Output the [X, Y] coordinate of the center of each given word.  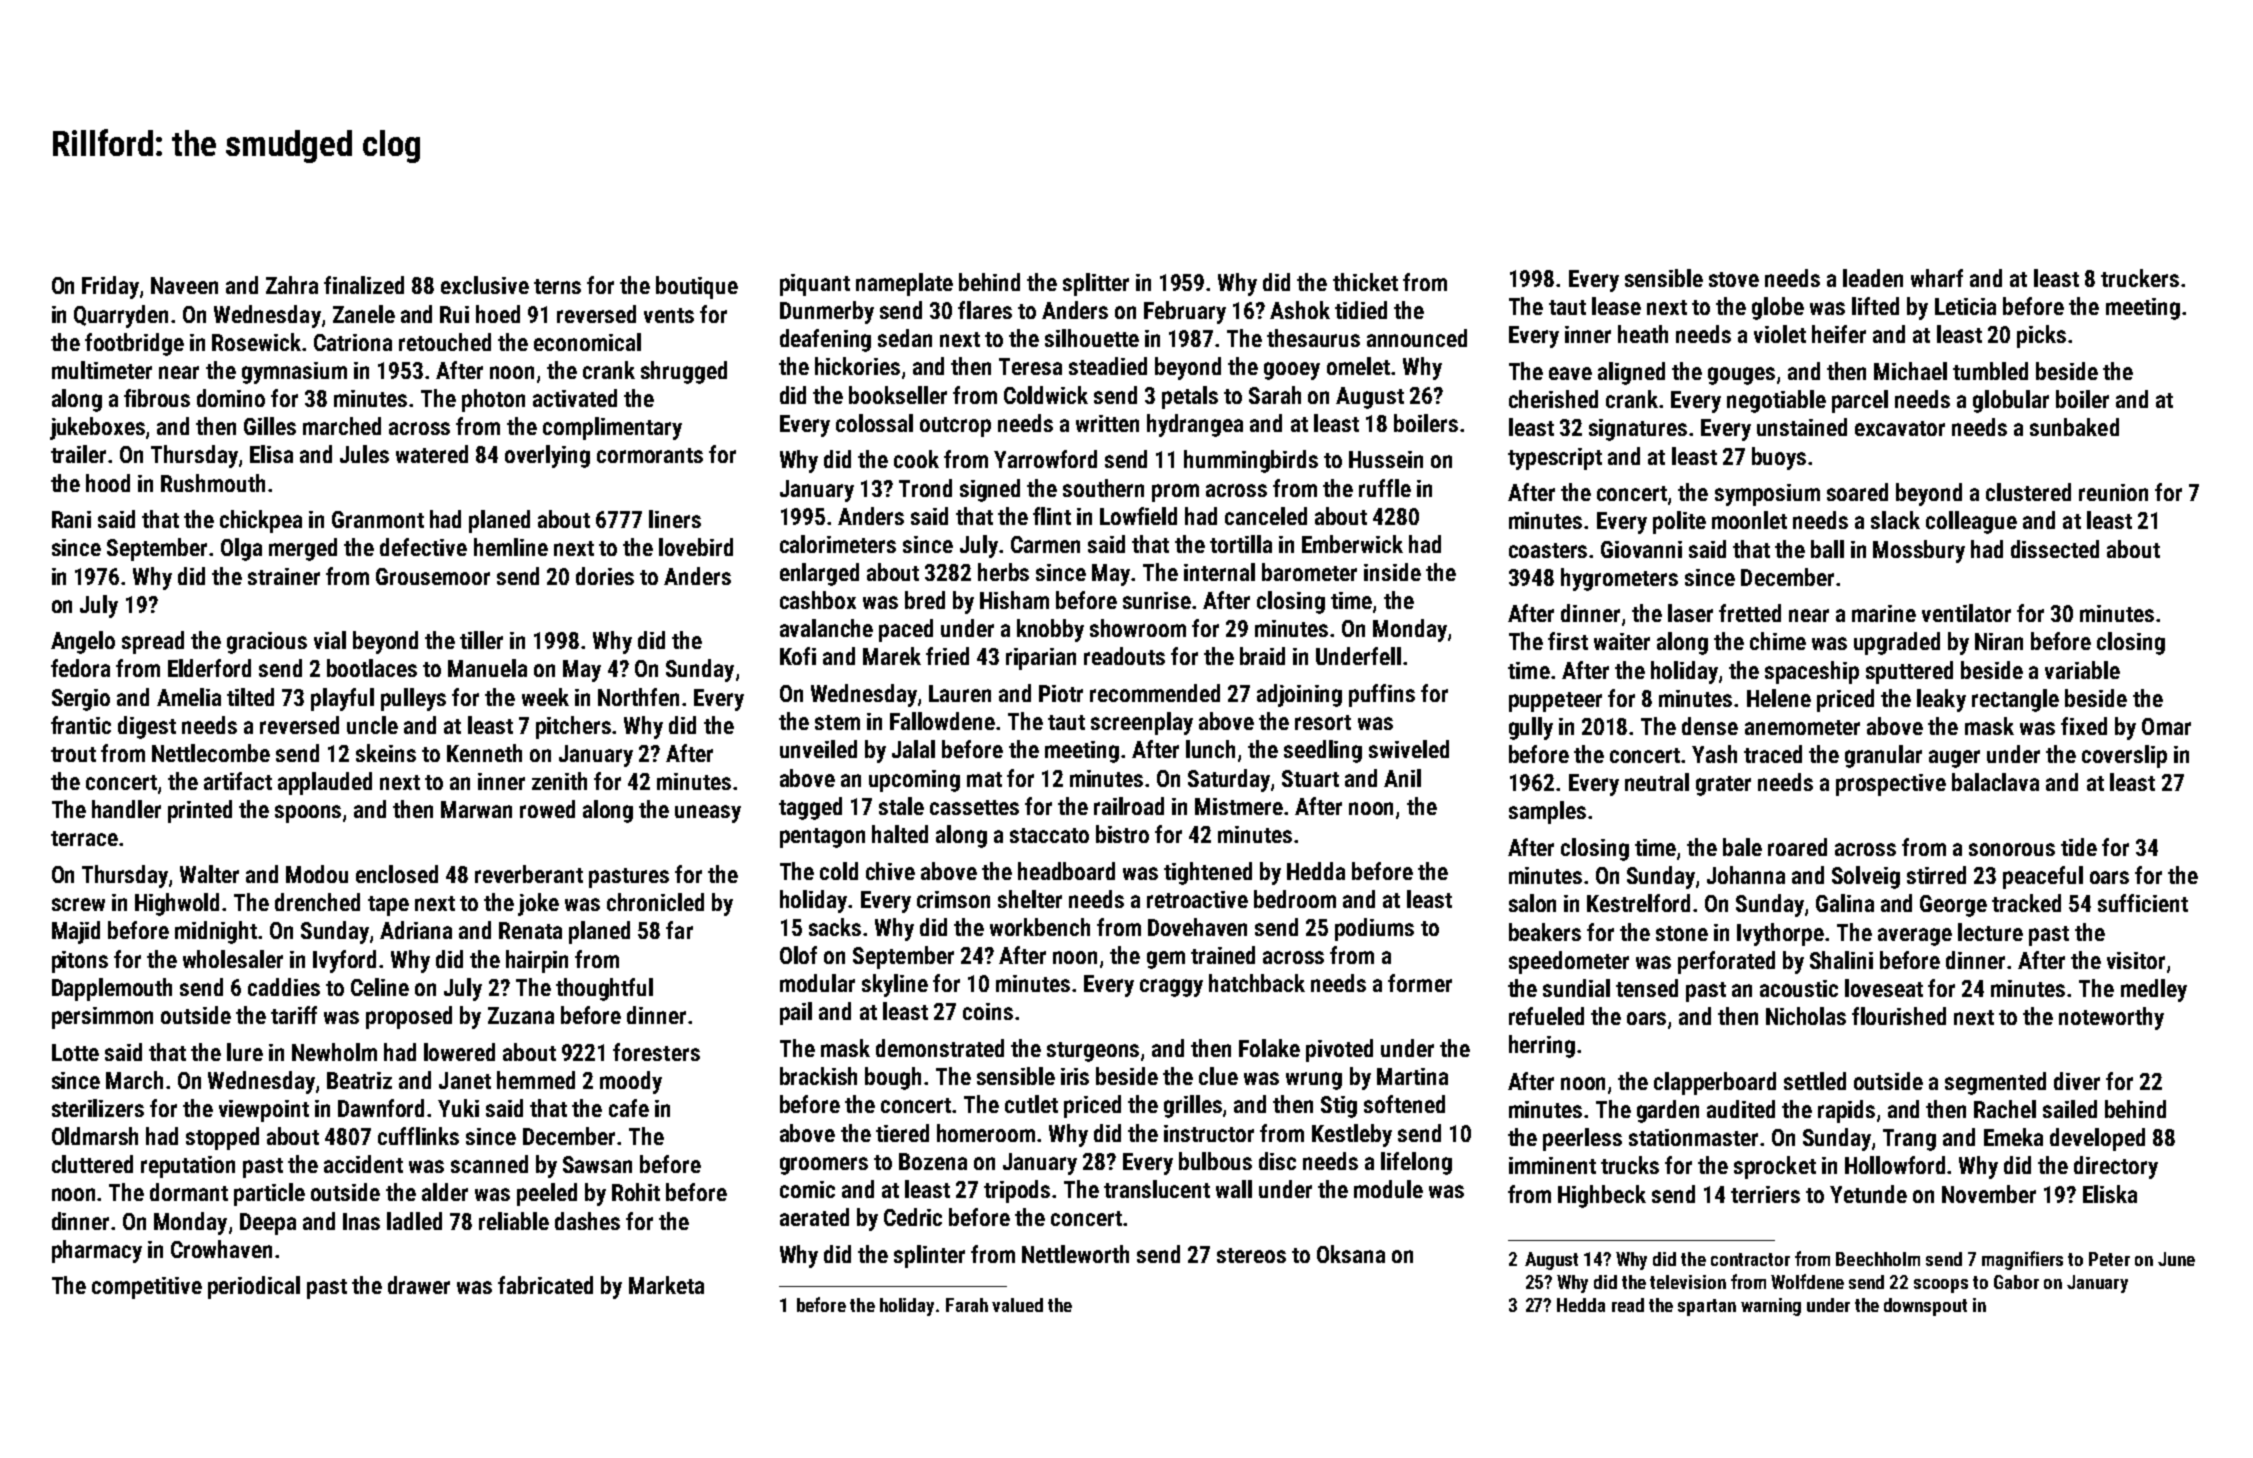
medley [2154, 990]
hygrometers [1619, 579]
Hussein [1386, 459]
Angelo [83, 642]
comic [807, 1189]
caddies [284, 987]
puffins [1382, 695]
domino [231, 398]
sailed [2070, 1109]
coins [988, 1011]
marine [1884, 613]
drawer [419, 1285]
